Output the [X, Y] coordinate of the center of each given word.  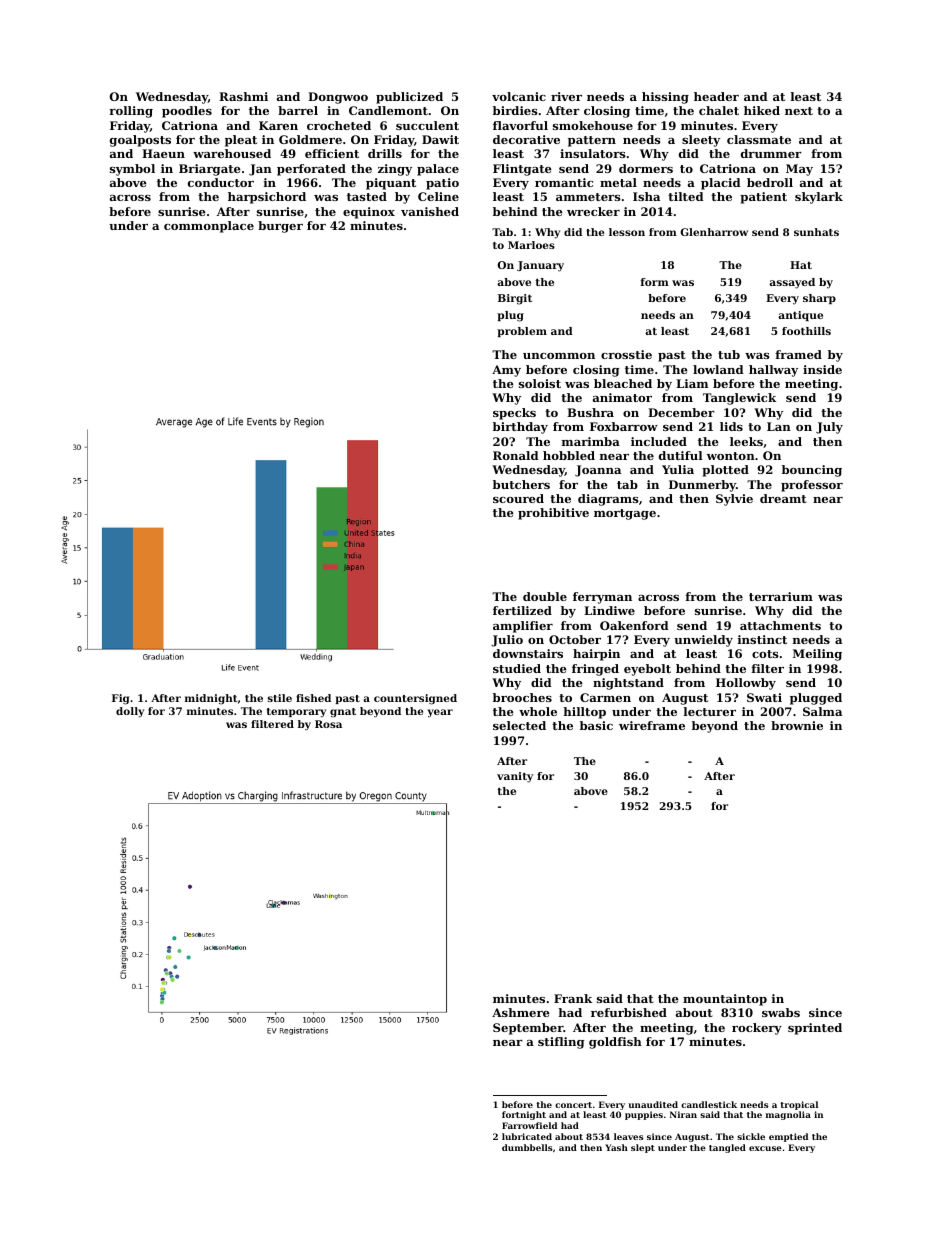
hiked [762, 110]
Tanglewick [739, 399]
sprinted [815, 1029]
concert [573, 1105]
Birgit [515, 299]
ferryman [602, 598]
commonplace [209, 227]
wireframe [652, 725]
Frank [573, 998]
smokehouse [593, 125]
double [545, 596]
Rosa [328, 724]
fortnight [524, 1115]
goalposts [140, 141]
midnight [211, 699]
